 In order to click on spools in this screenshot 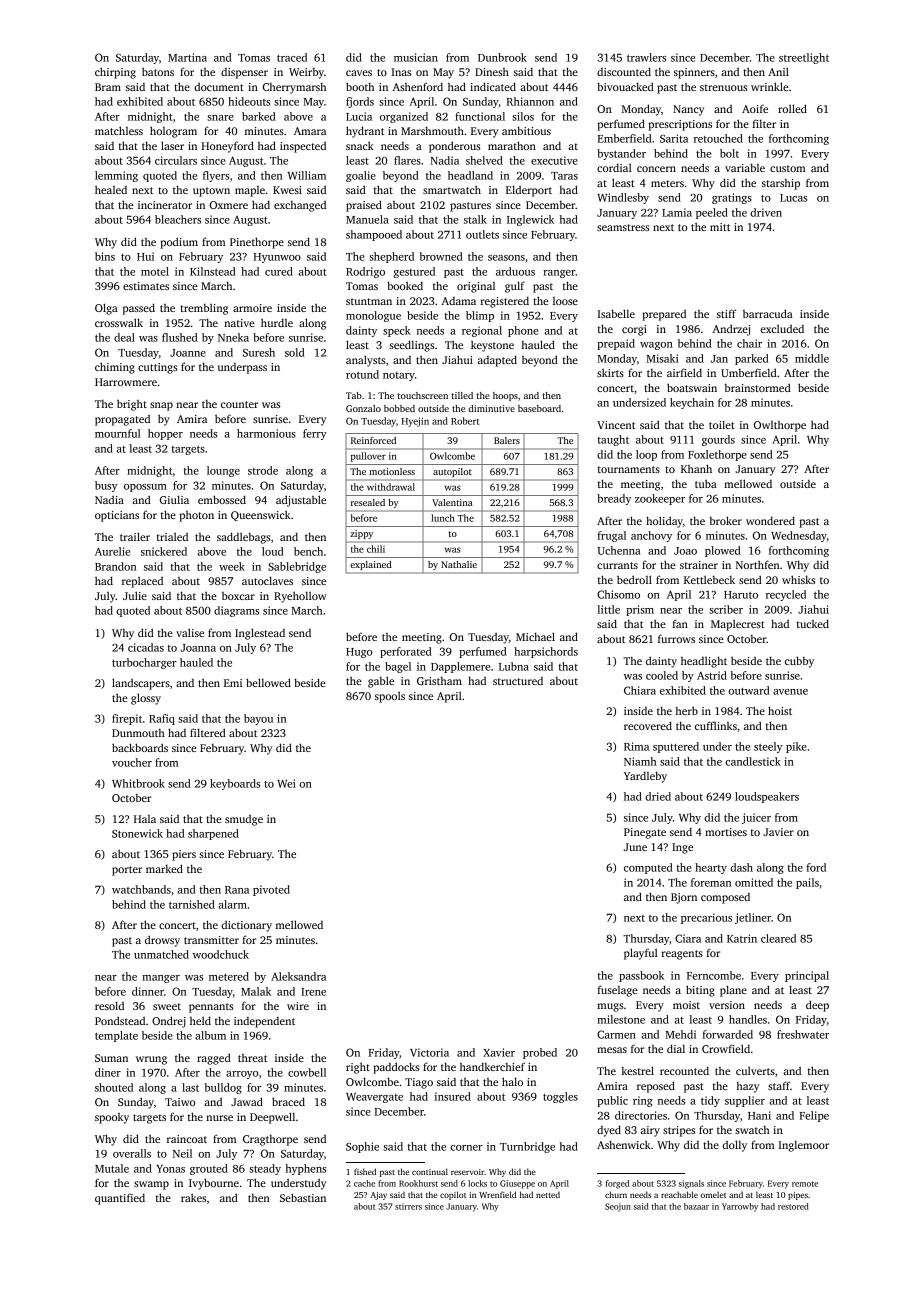, I will do `click(390, 697)`.
